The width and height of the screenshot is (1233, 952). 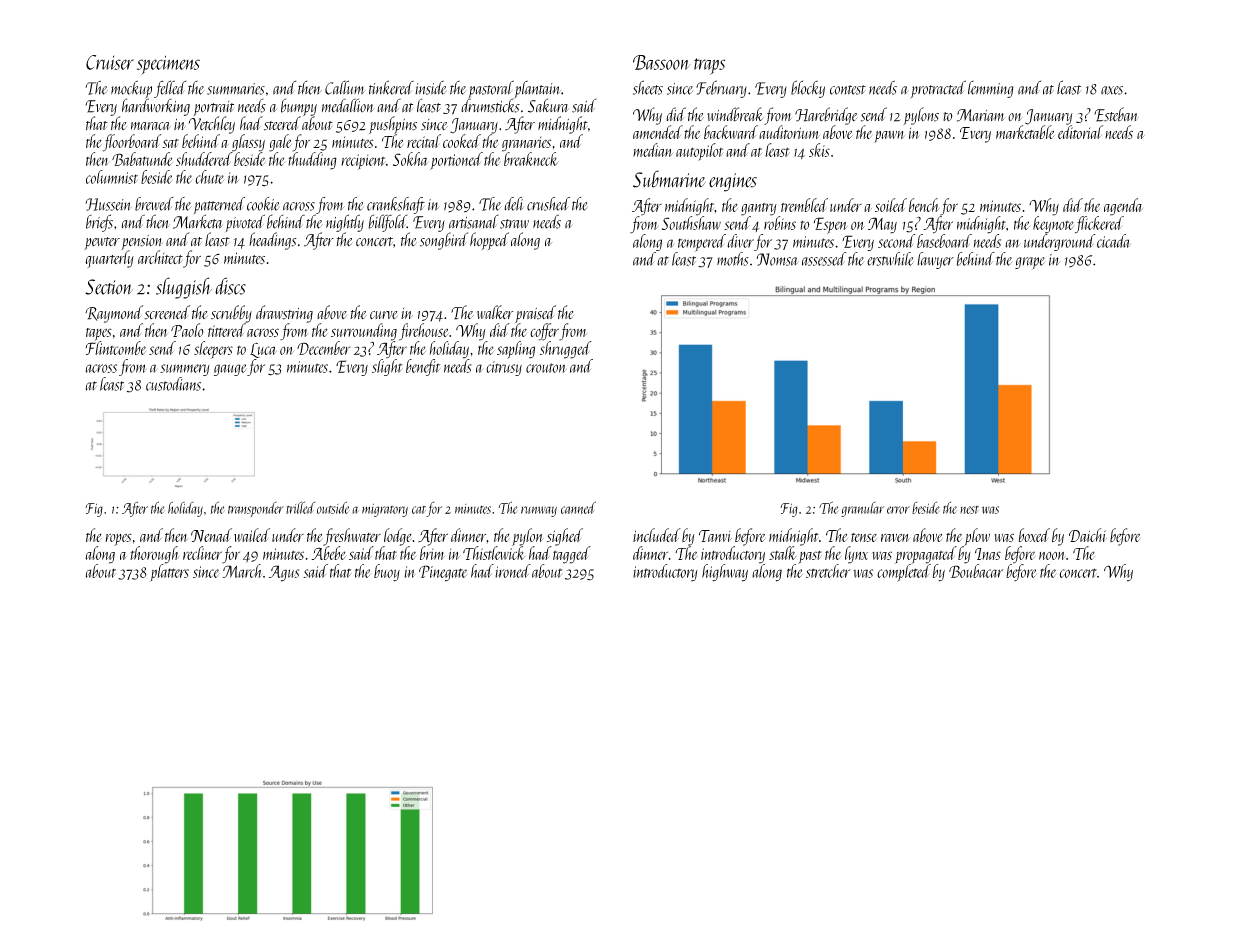 I want to click on Sakura, so click(x=548, y=105).
